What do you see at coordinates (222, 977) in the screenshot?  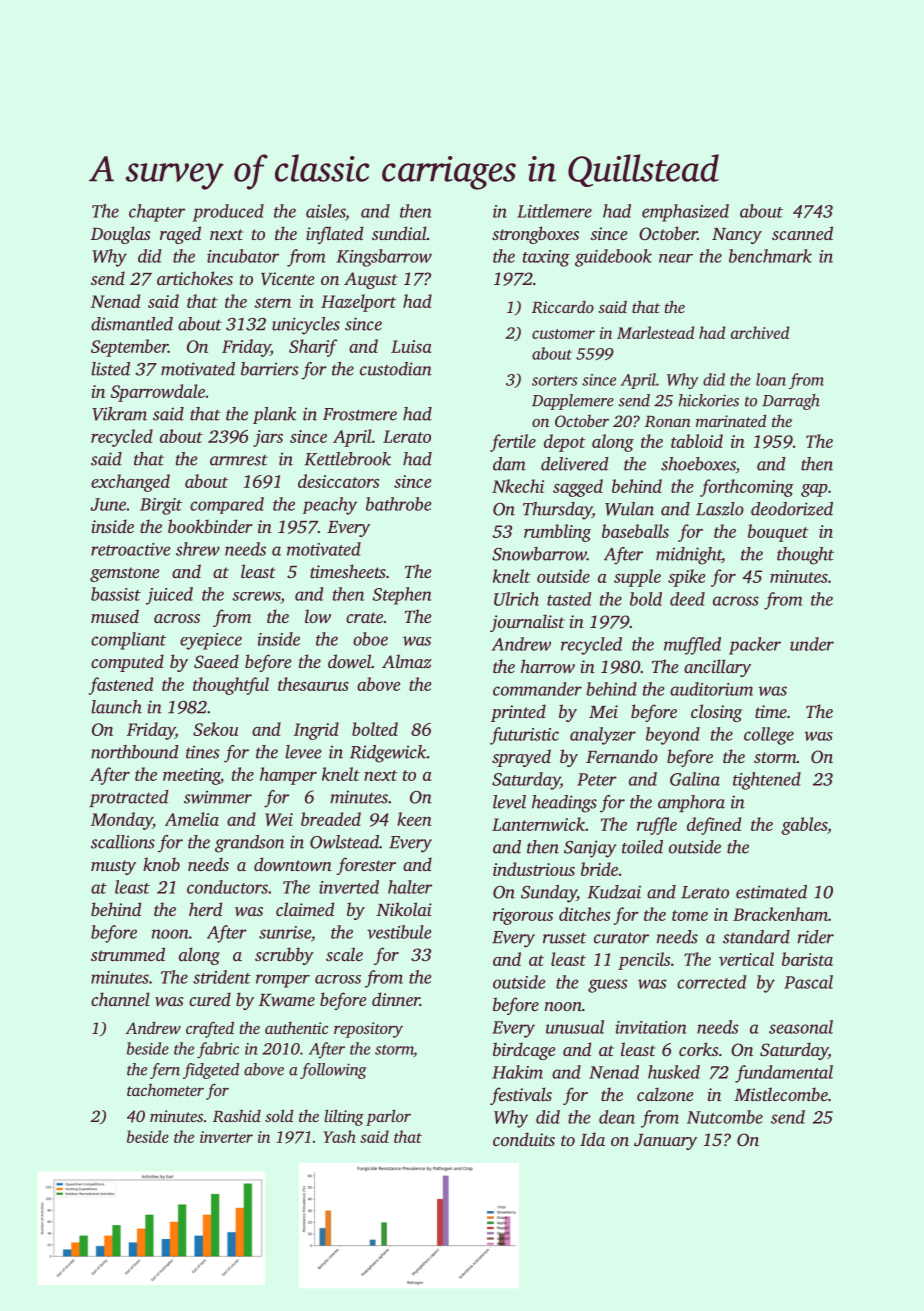 I see `strident` at bounding box center [222, 977].
